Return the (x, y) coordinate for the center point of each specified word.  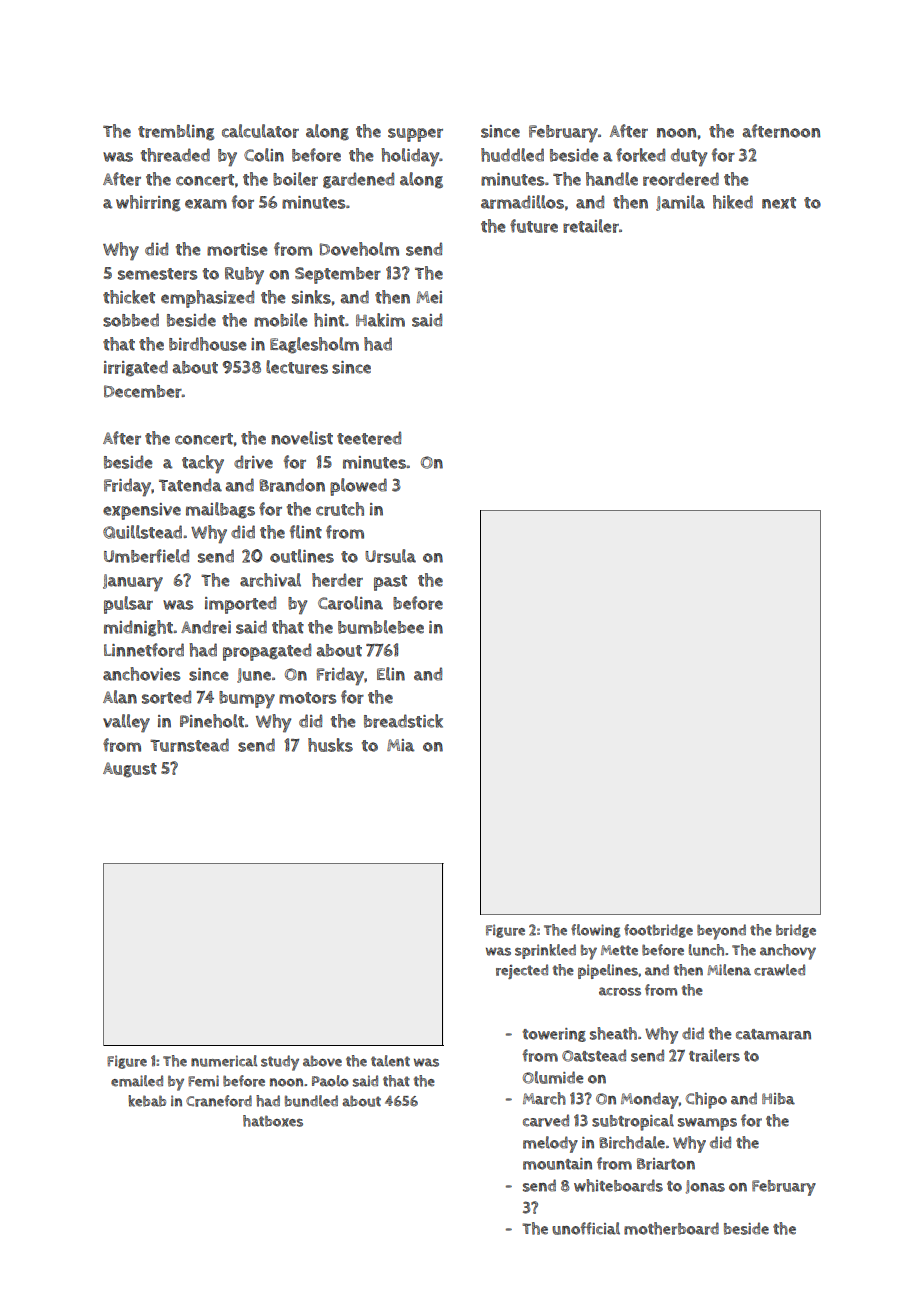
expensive (142, 511)
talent (390, 1061)
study (280, 1063)
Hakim (380, 320)
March (544, 1098)
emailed (137, 1081)
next (779, 203)
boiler (295, 179)
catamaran (773, 1034)
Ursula (390, 556)
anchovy (788, 952)
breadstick (403, 721)
